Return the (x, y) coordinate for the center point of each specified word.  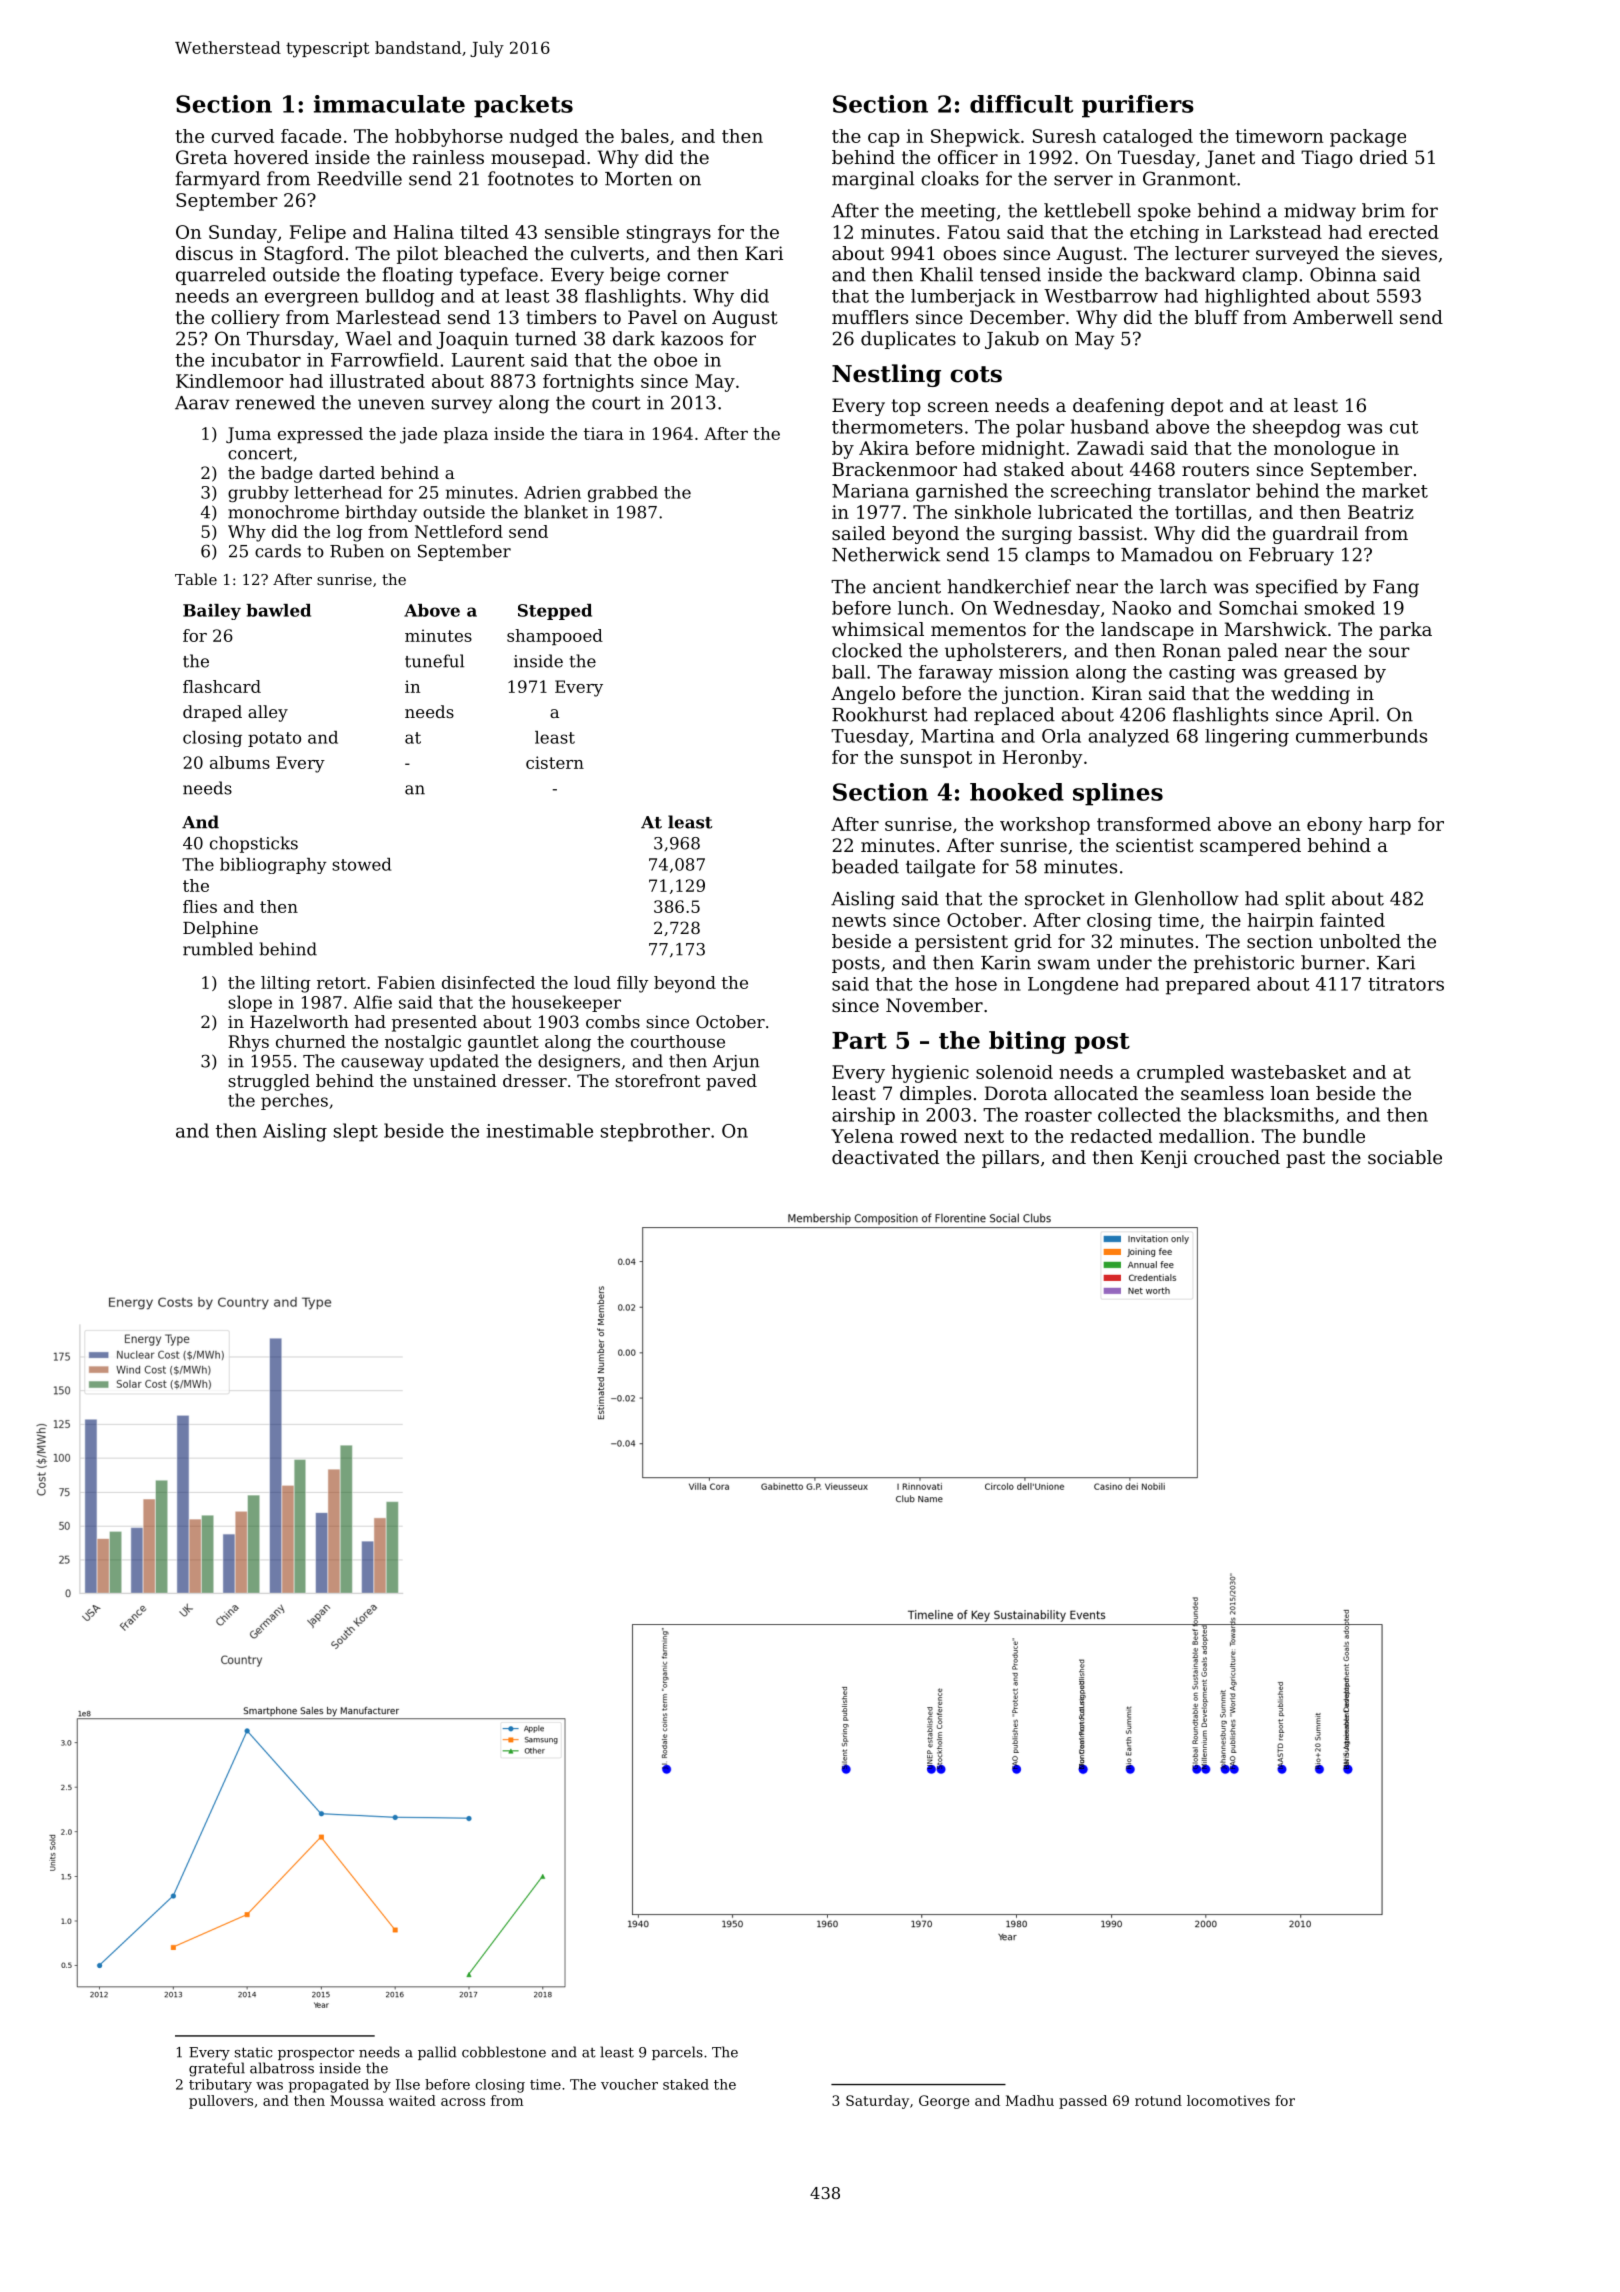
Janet (1230, 159)
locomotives (1228, 2100)
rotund (1158, 2100)
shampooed (555, 637)
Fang (1396, 589)
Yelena (862, 1136)
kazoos (692, 338)
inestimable (539, 1130)
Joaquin (472, 340)
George (944, 2102)
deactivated (885, 1157)
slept (356, 1132)
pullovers (221, 2102)
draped (212, 713)
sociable (1405, 1157)
